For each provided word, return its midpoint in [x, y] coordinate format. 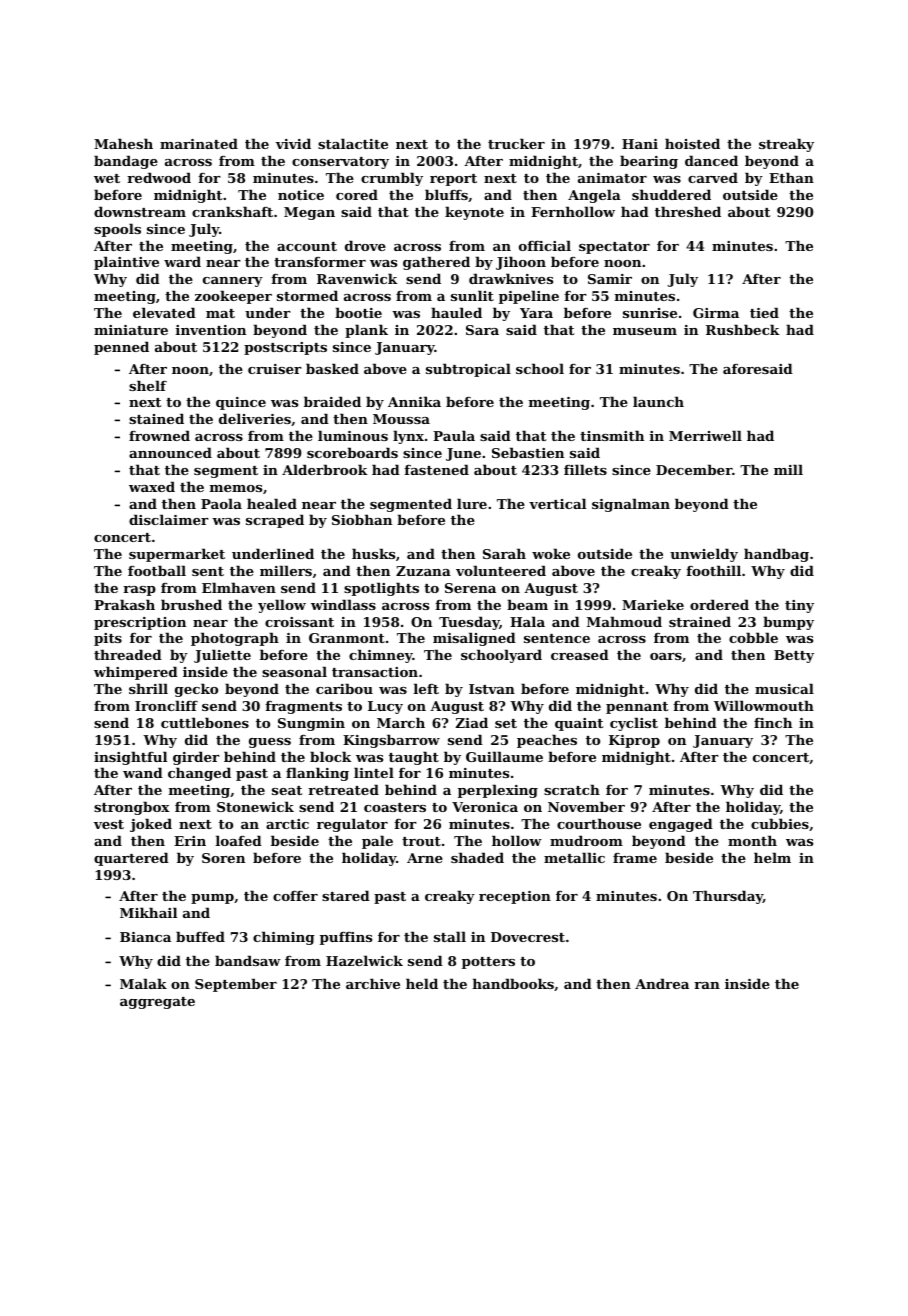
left [426, 688]
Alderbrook [325, 469]
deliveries [255, 418]
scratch [572, 789]
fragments [303, 707]
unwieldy [704, 555]
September [236, 985]
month [752, 840]
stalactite [353, 143]
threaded [128, 654]
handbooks [513, 983]
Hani [640, 144]
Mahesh [123, 143]
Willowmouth [764, 705]
